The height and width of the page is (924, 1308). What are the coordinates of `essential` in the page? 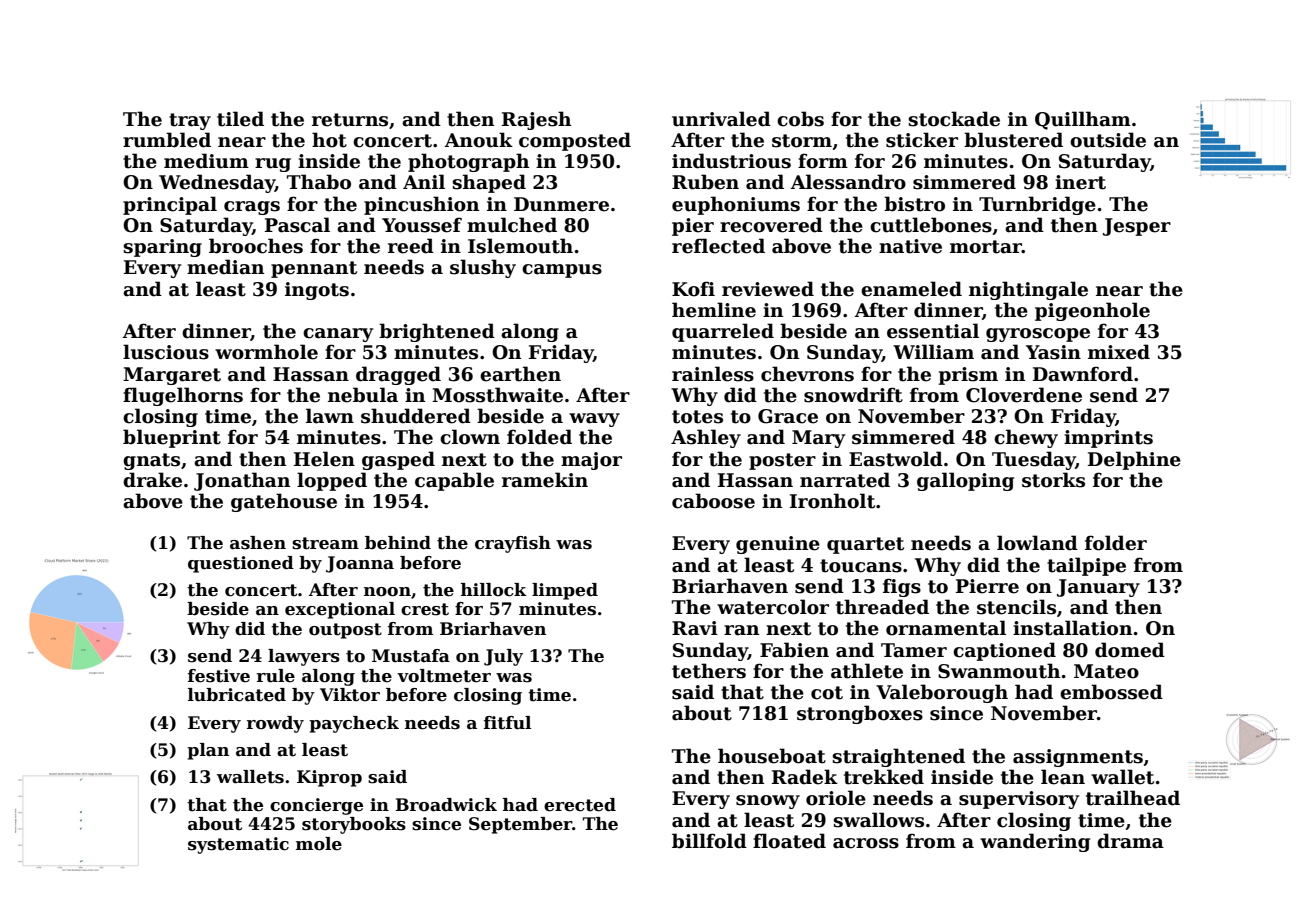 It's located at (933, 331).
